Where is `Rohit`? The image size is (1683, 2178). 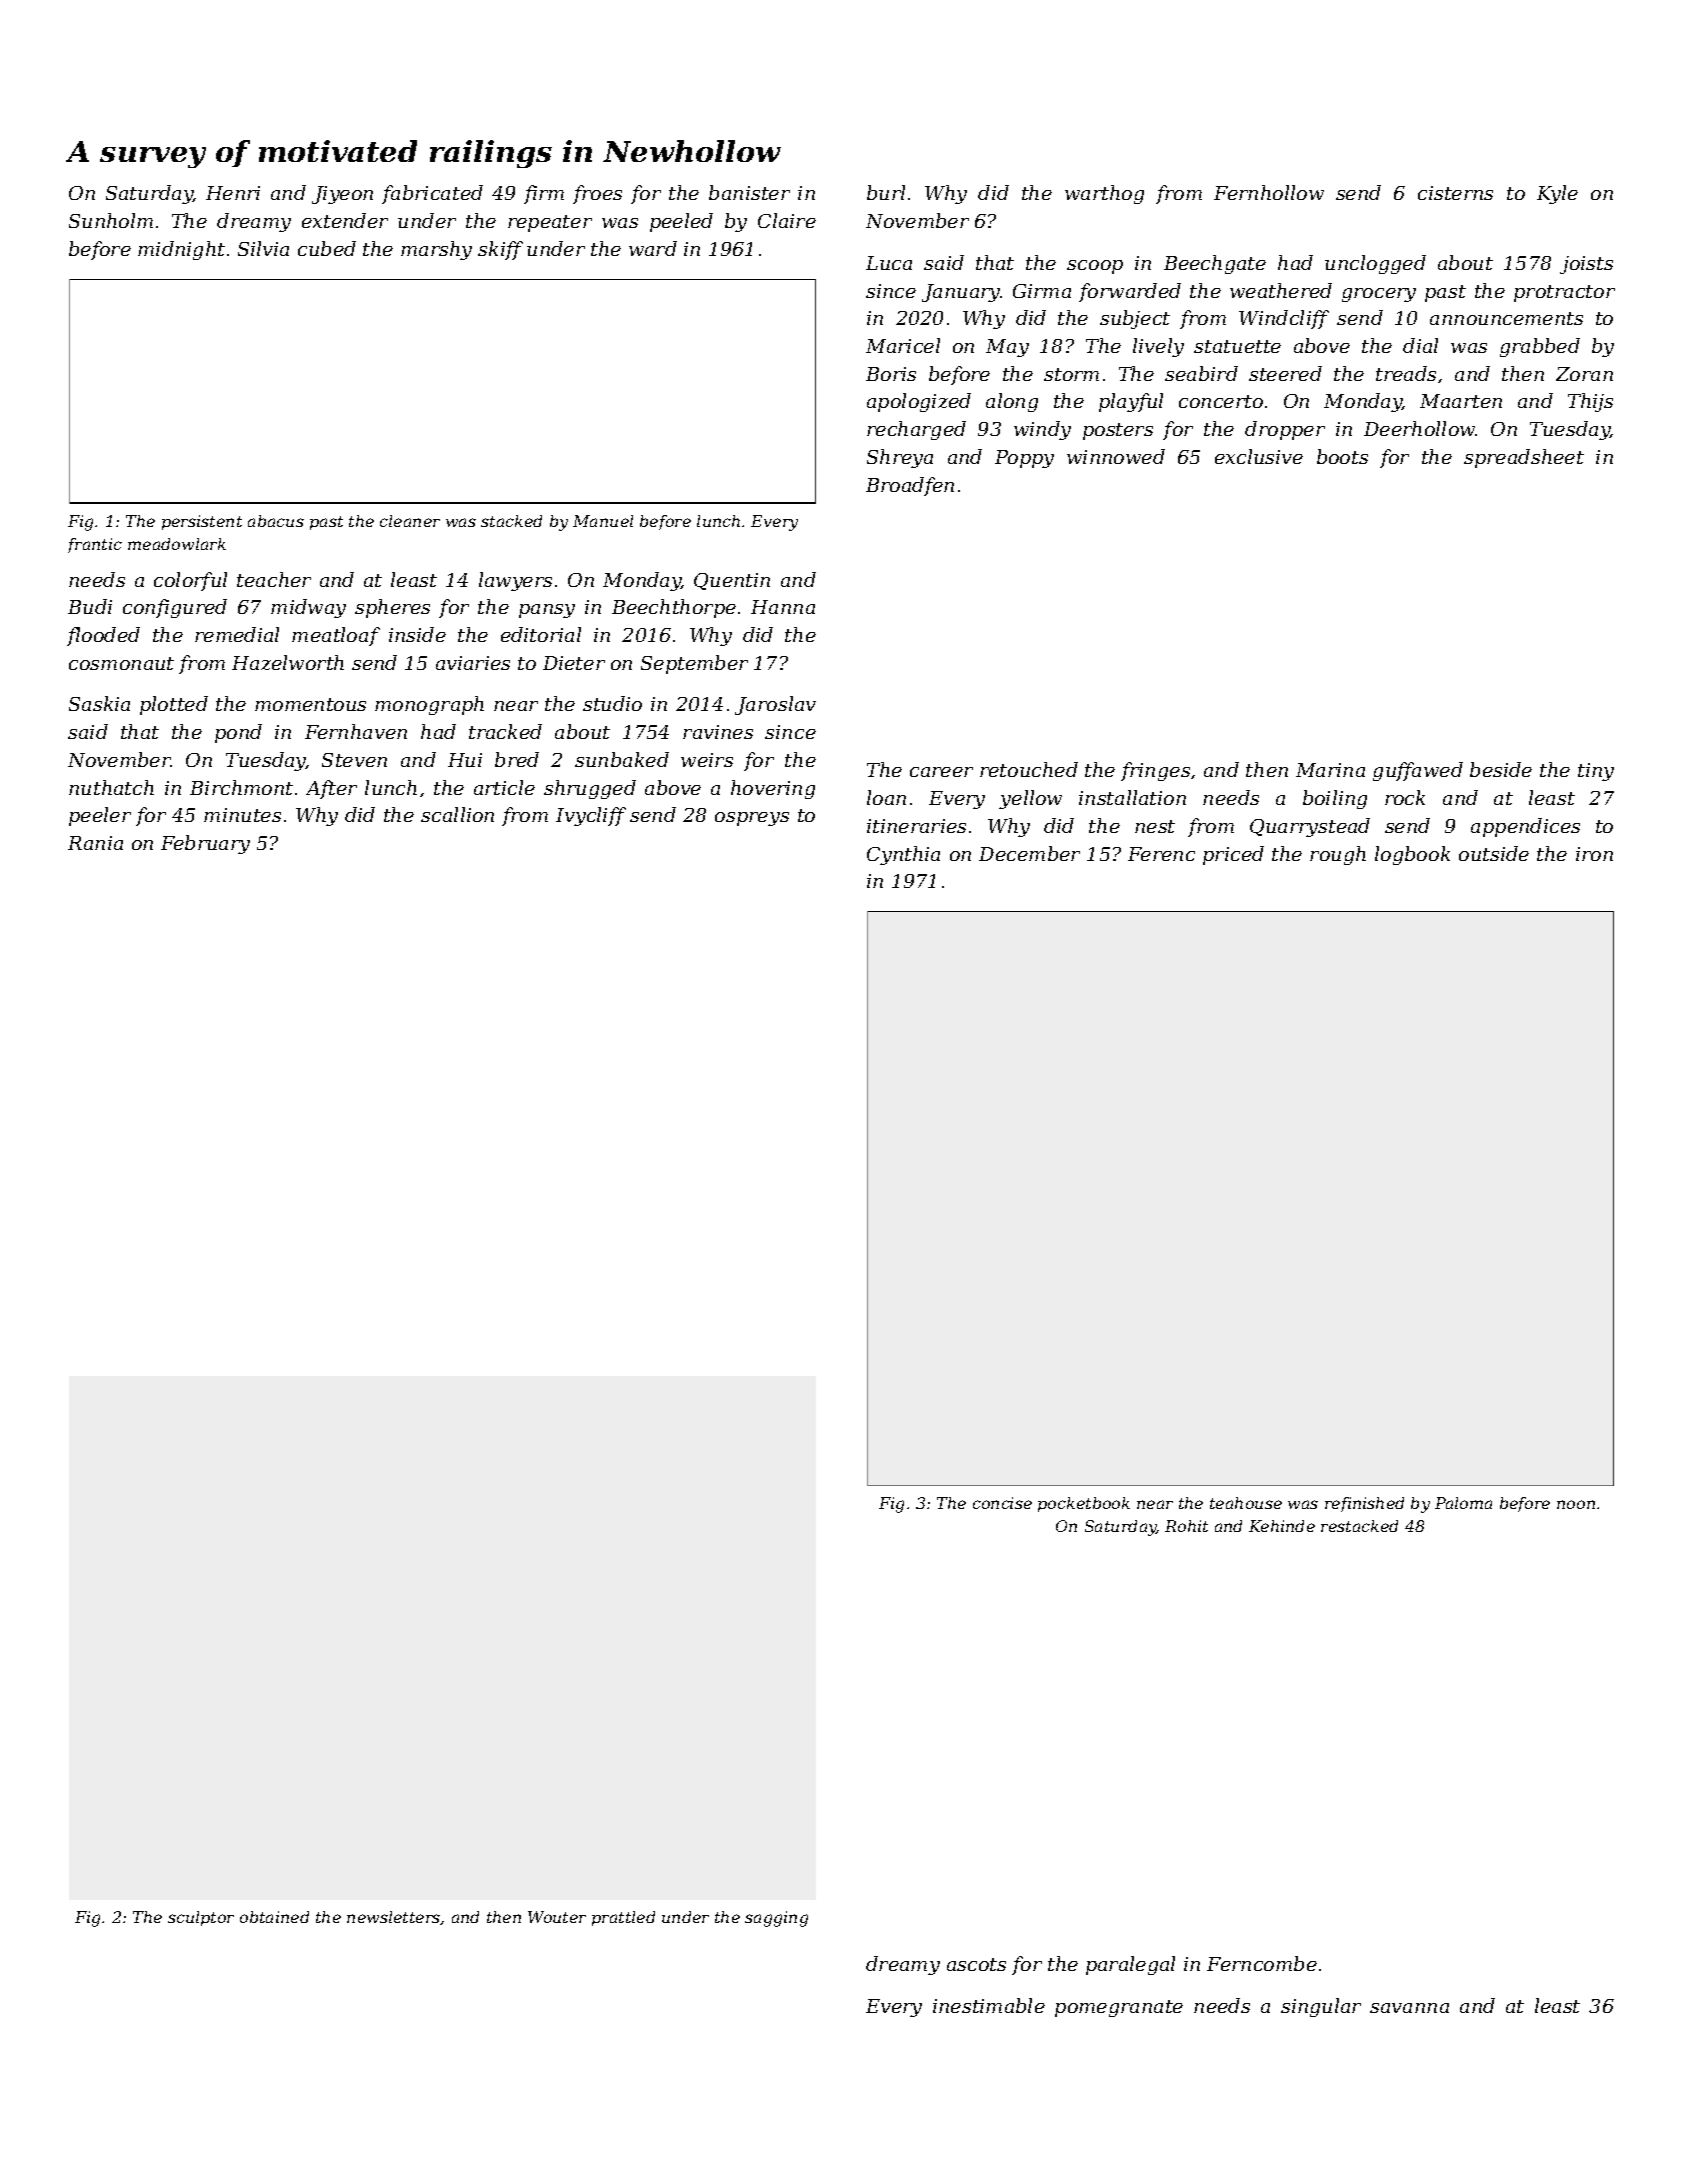
Rohit is located at coordinates (1186, 1526).
